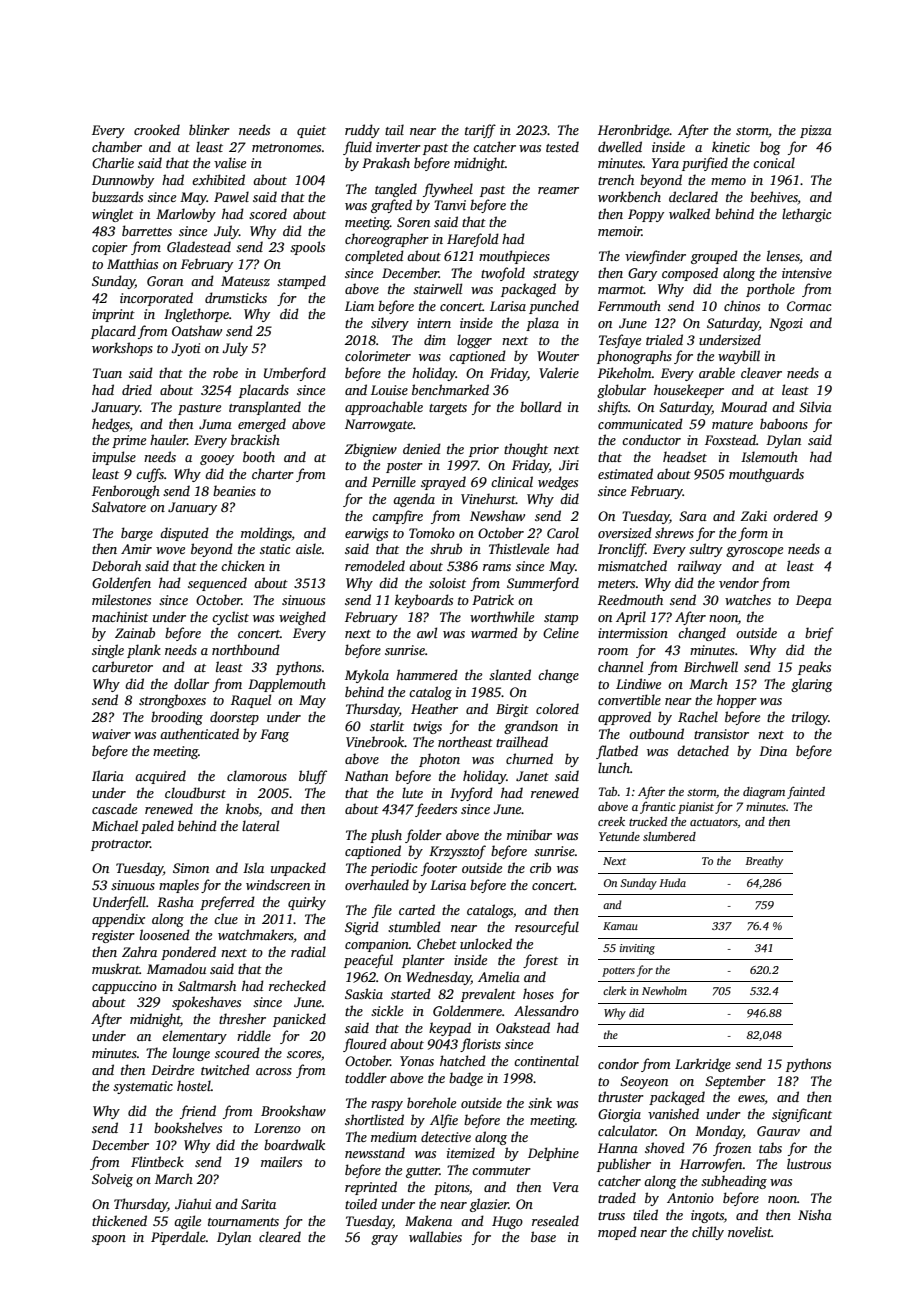  Describe the element at coordinates (664, 990) in the screenshot. I see `Newholm` at that location.
